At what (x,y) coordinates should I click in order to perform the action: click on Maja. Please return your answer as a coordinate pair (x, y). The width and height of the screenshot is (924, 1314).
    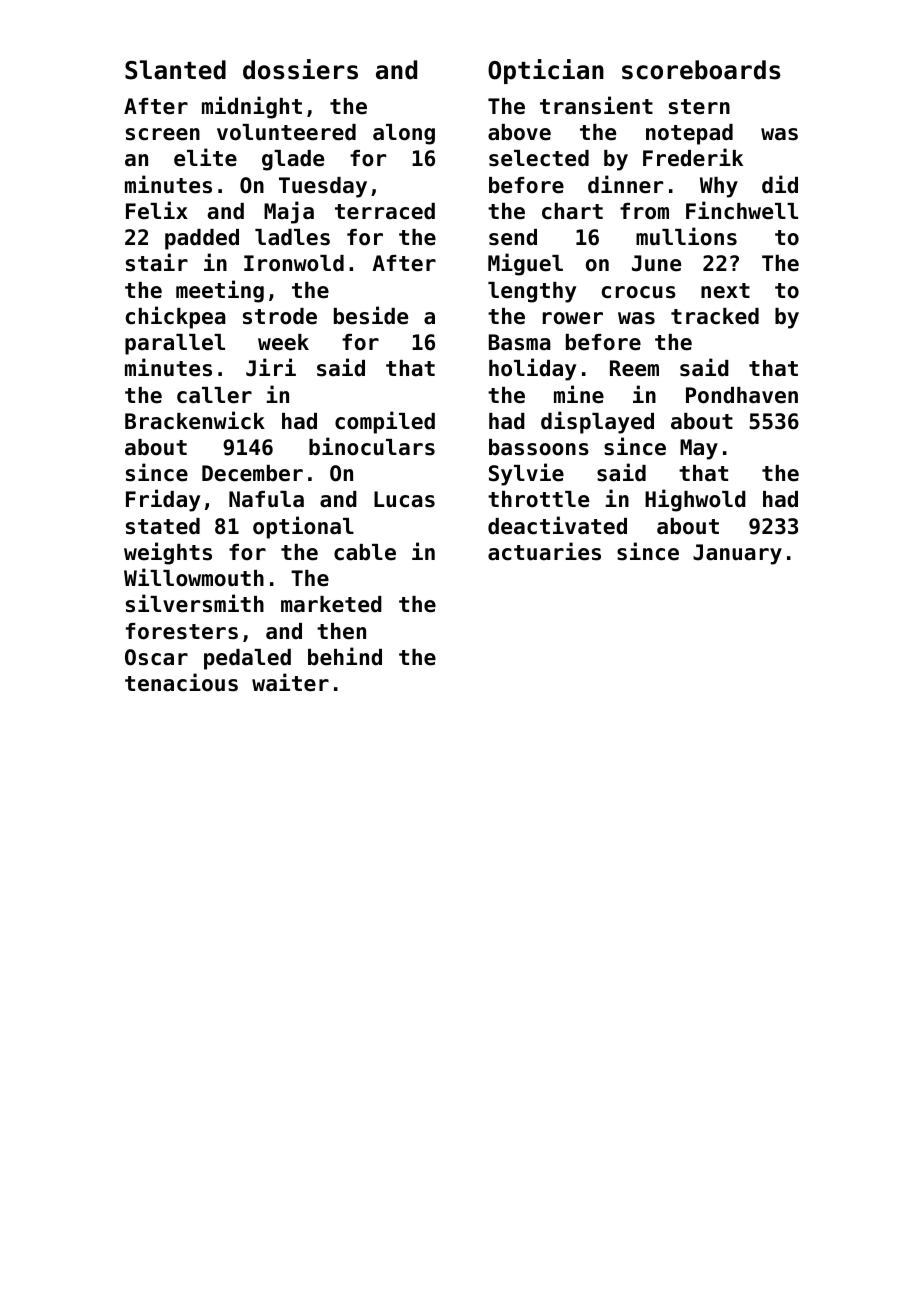
    Looking at the image, I should click on (289, 212).
